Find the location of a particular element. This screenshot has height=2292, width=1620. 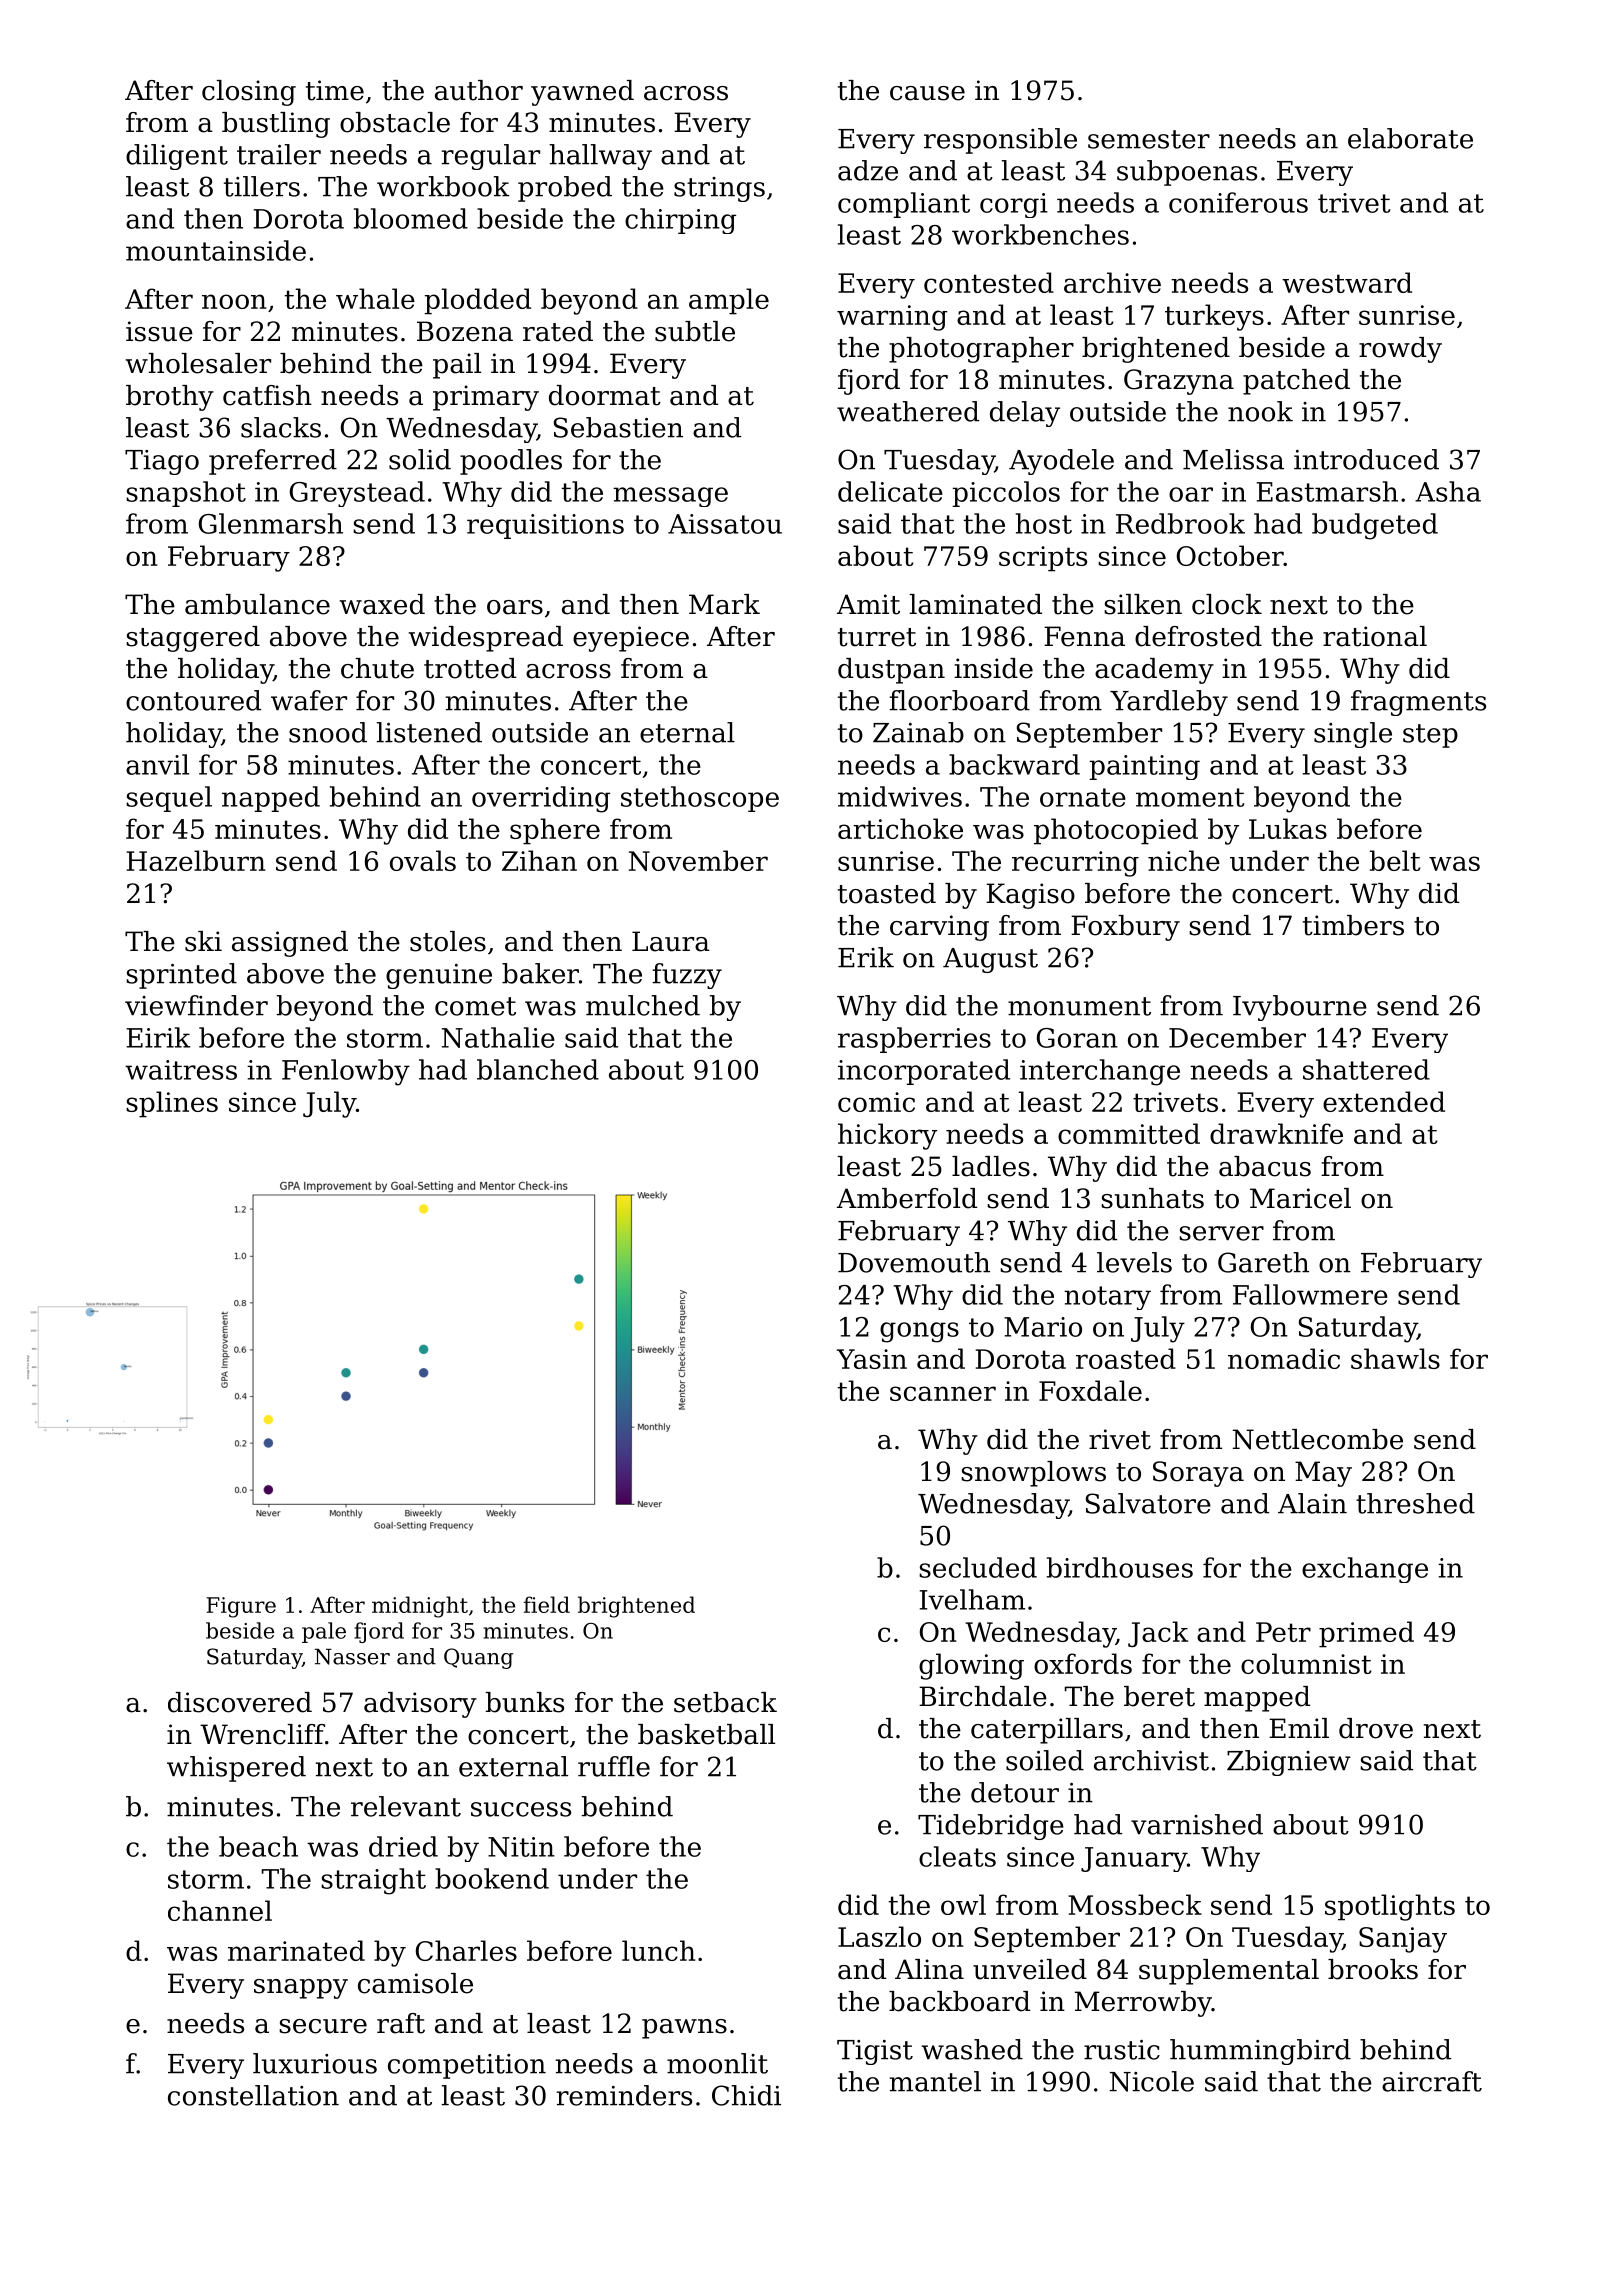

Kagiso is located at coordinates (1030, 896).
